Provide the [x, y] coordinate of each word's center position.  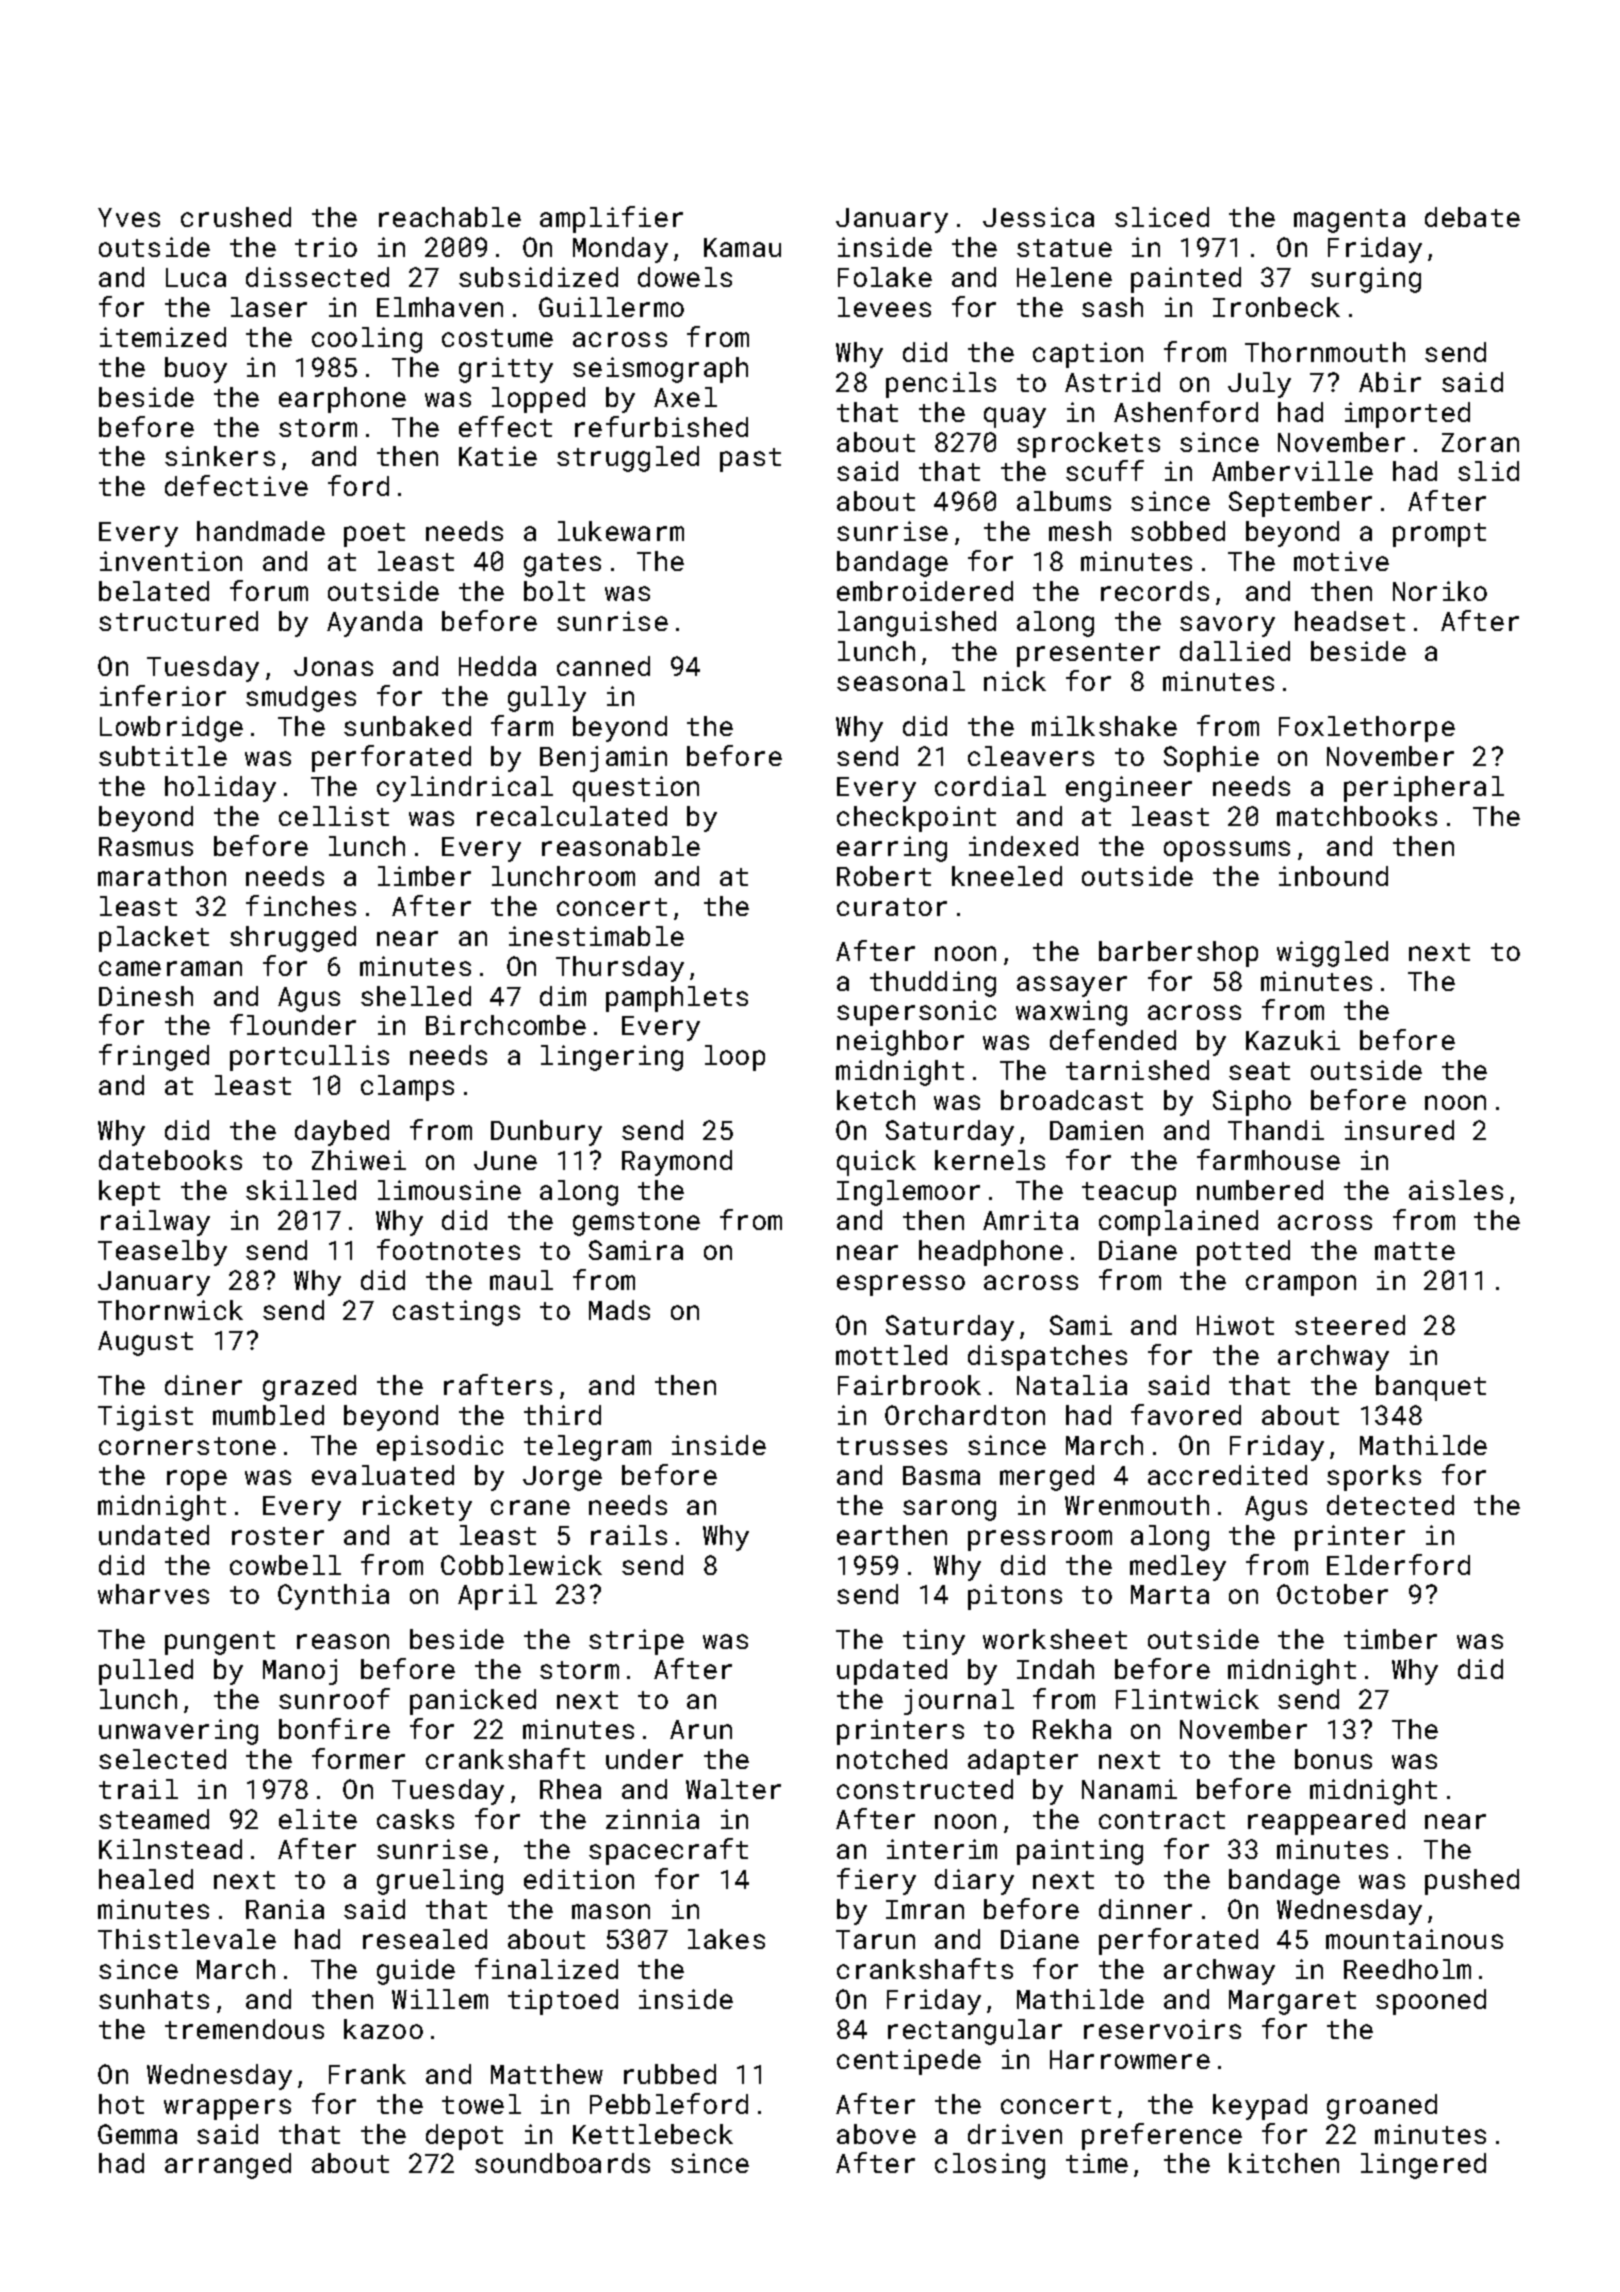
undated [154, 1535]
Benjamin [603, 759]
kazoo [383, 2029]
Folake [885, 277]
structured [178, 621]
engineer [1129, 789]
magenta [1349, 221]
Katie [498, 456]
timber [1390, 1639]
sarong [949, 1510]
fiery [876, 1881]
